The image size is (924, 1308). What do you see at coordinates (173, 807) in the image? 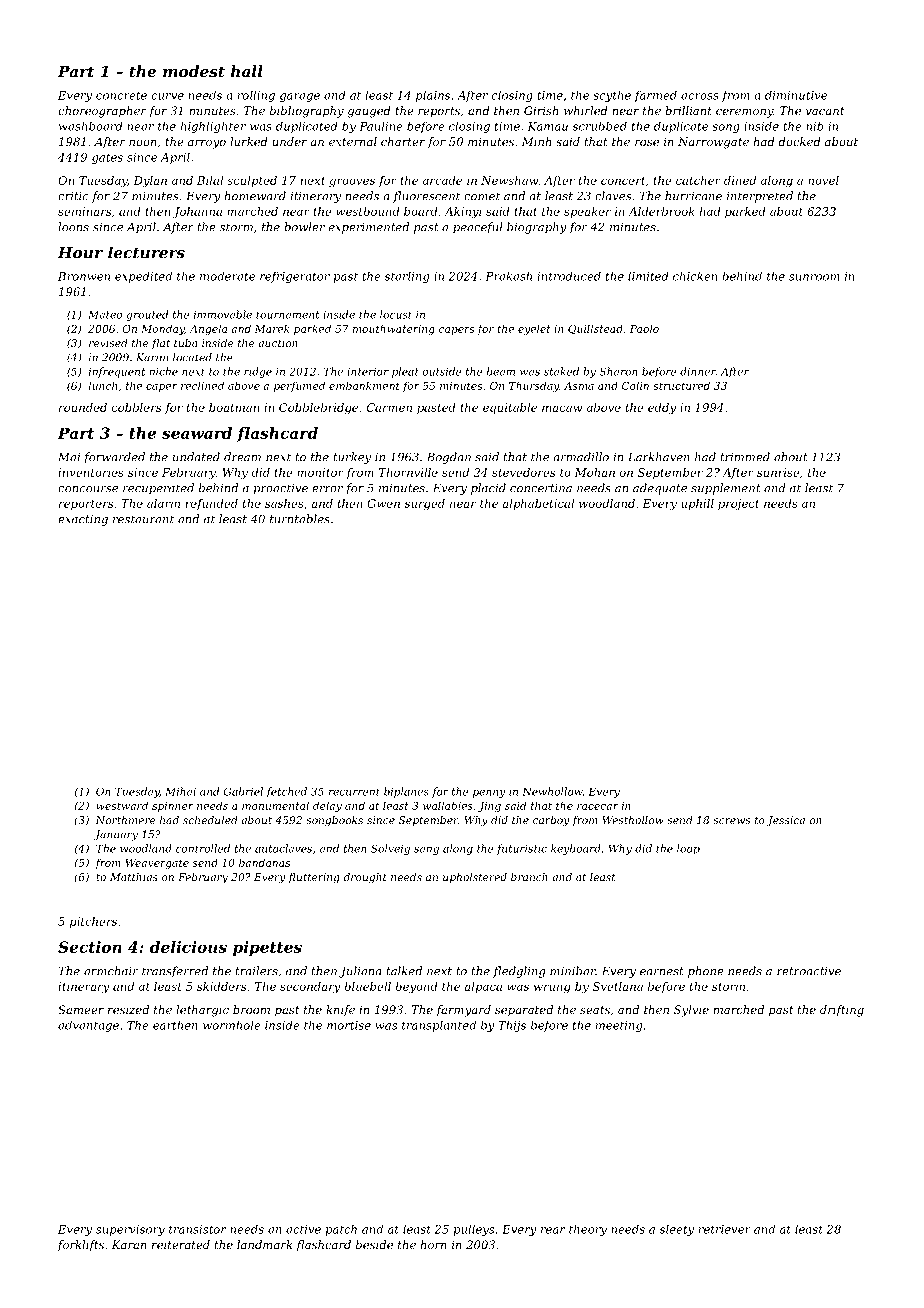
I see `spinner` at bounding box center [173, 807].
